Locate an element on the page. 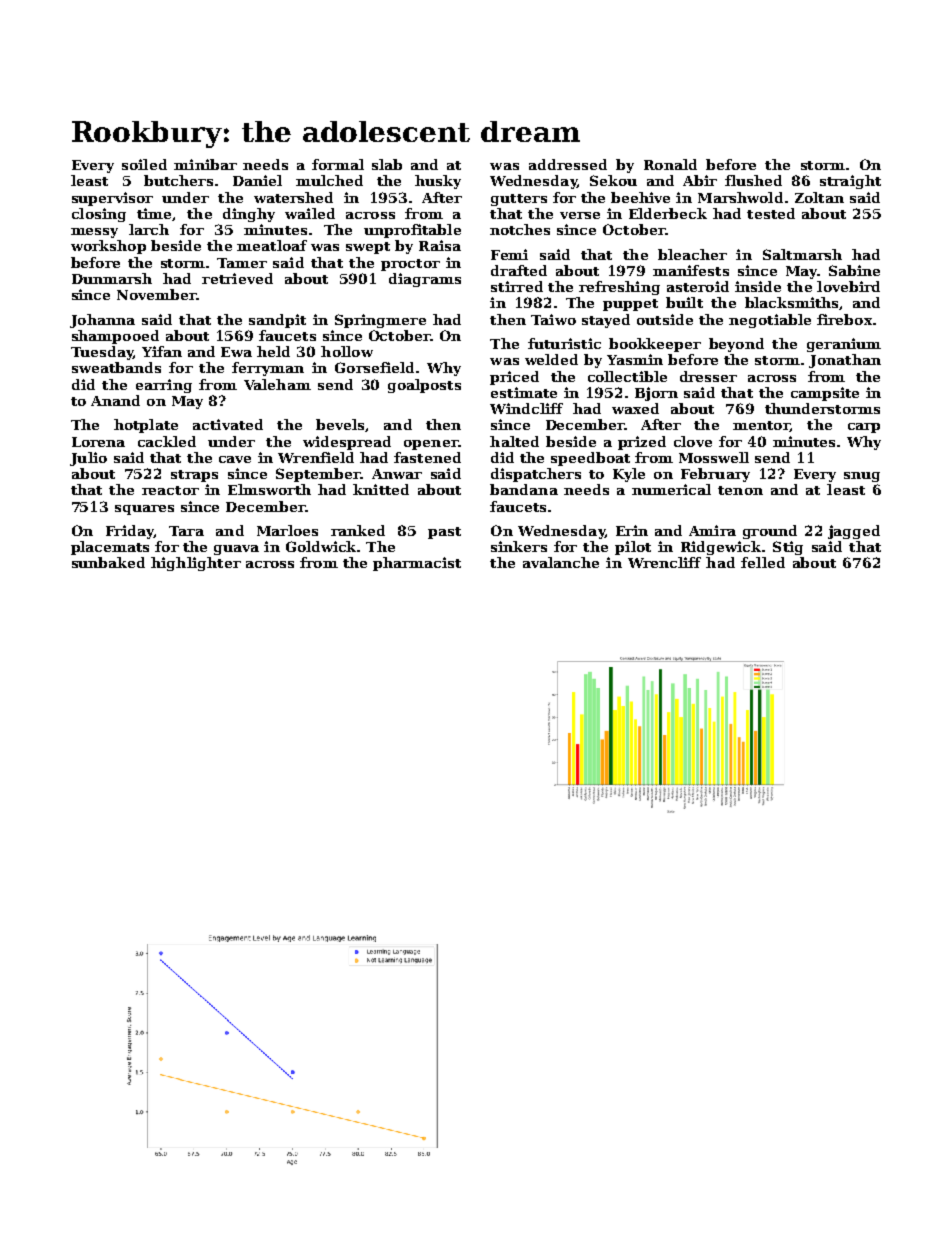 The image size is (952, 1233). sunbaked is located at coordinates (108, 562).
